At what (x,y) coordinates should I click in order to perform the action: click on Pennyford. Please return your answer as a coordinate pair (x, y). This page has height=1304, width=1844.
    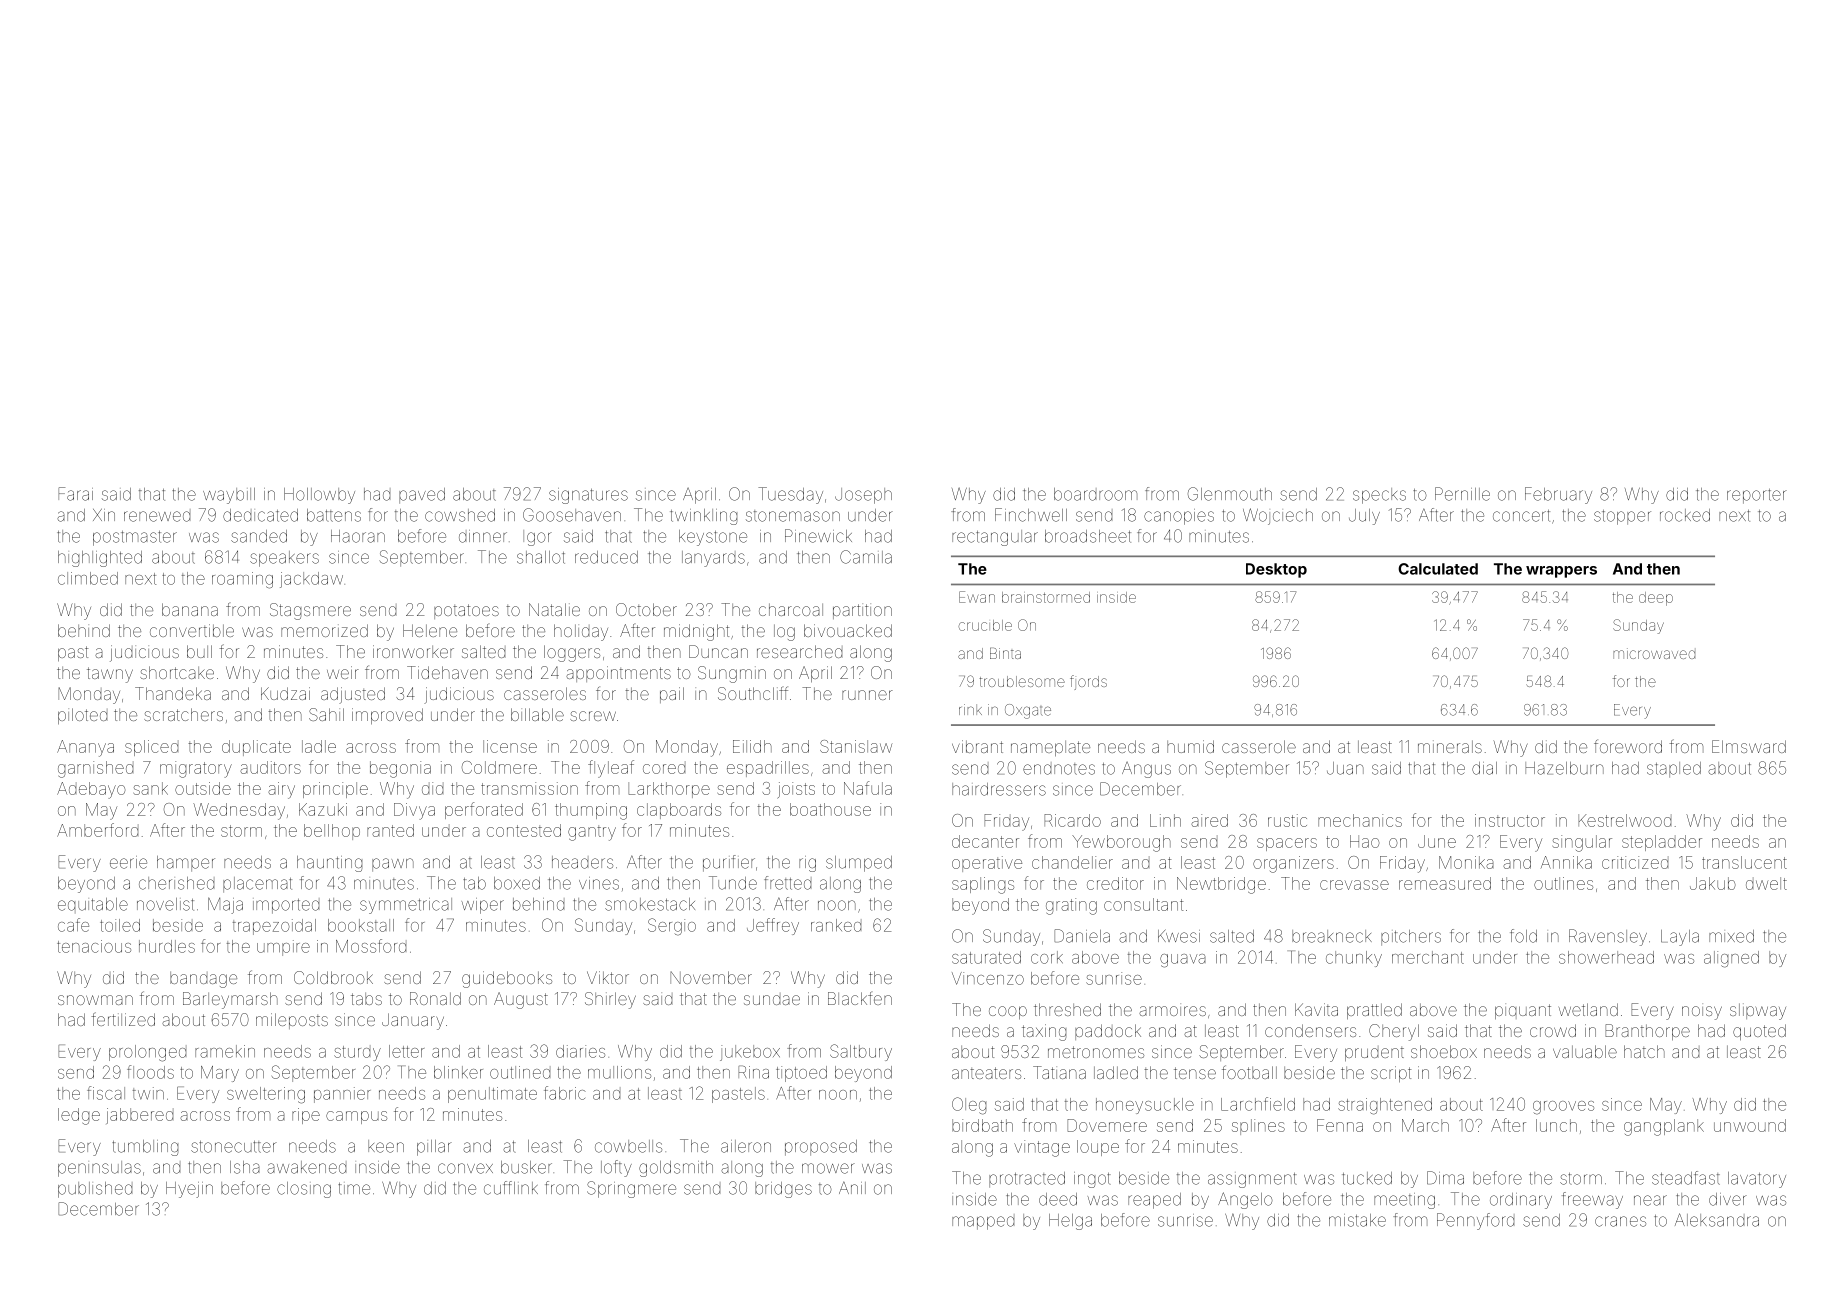
    Looking at the image, I should click on (1475, 1221).
